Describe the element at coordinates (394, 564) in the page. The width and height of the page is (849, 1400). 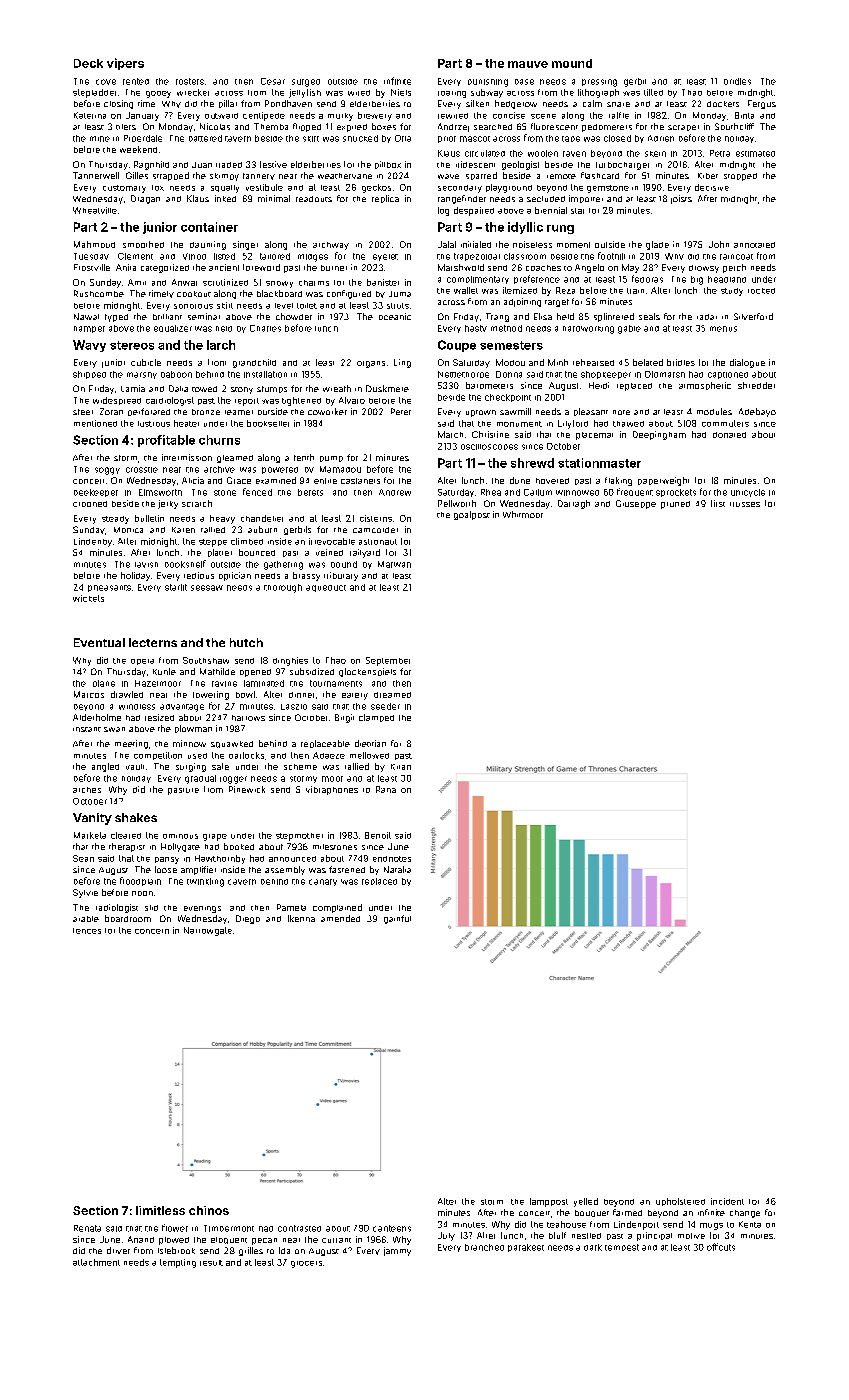
I see `Marwan` at that location.
